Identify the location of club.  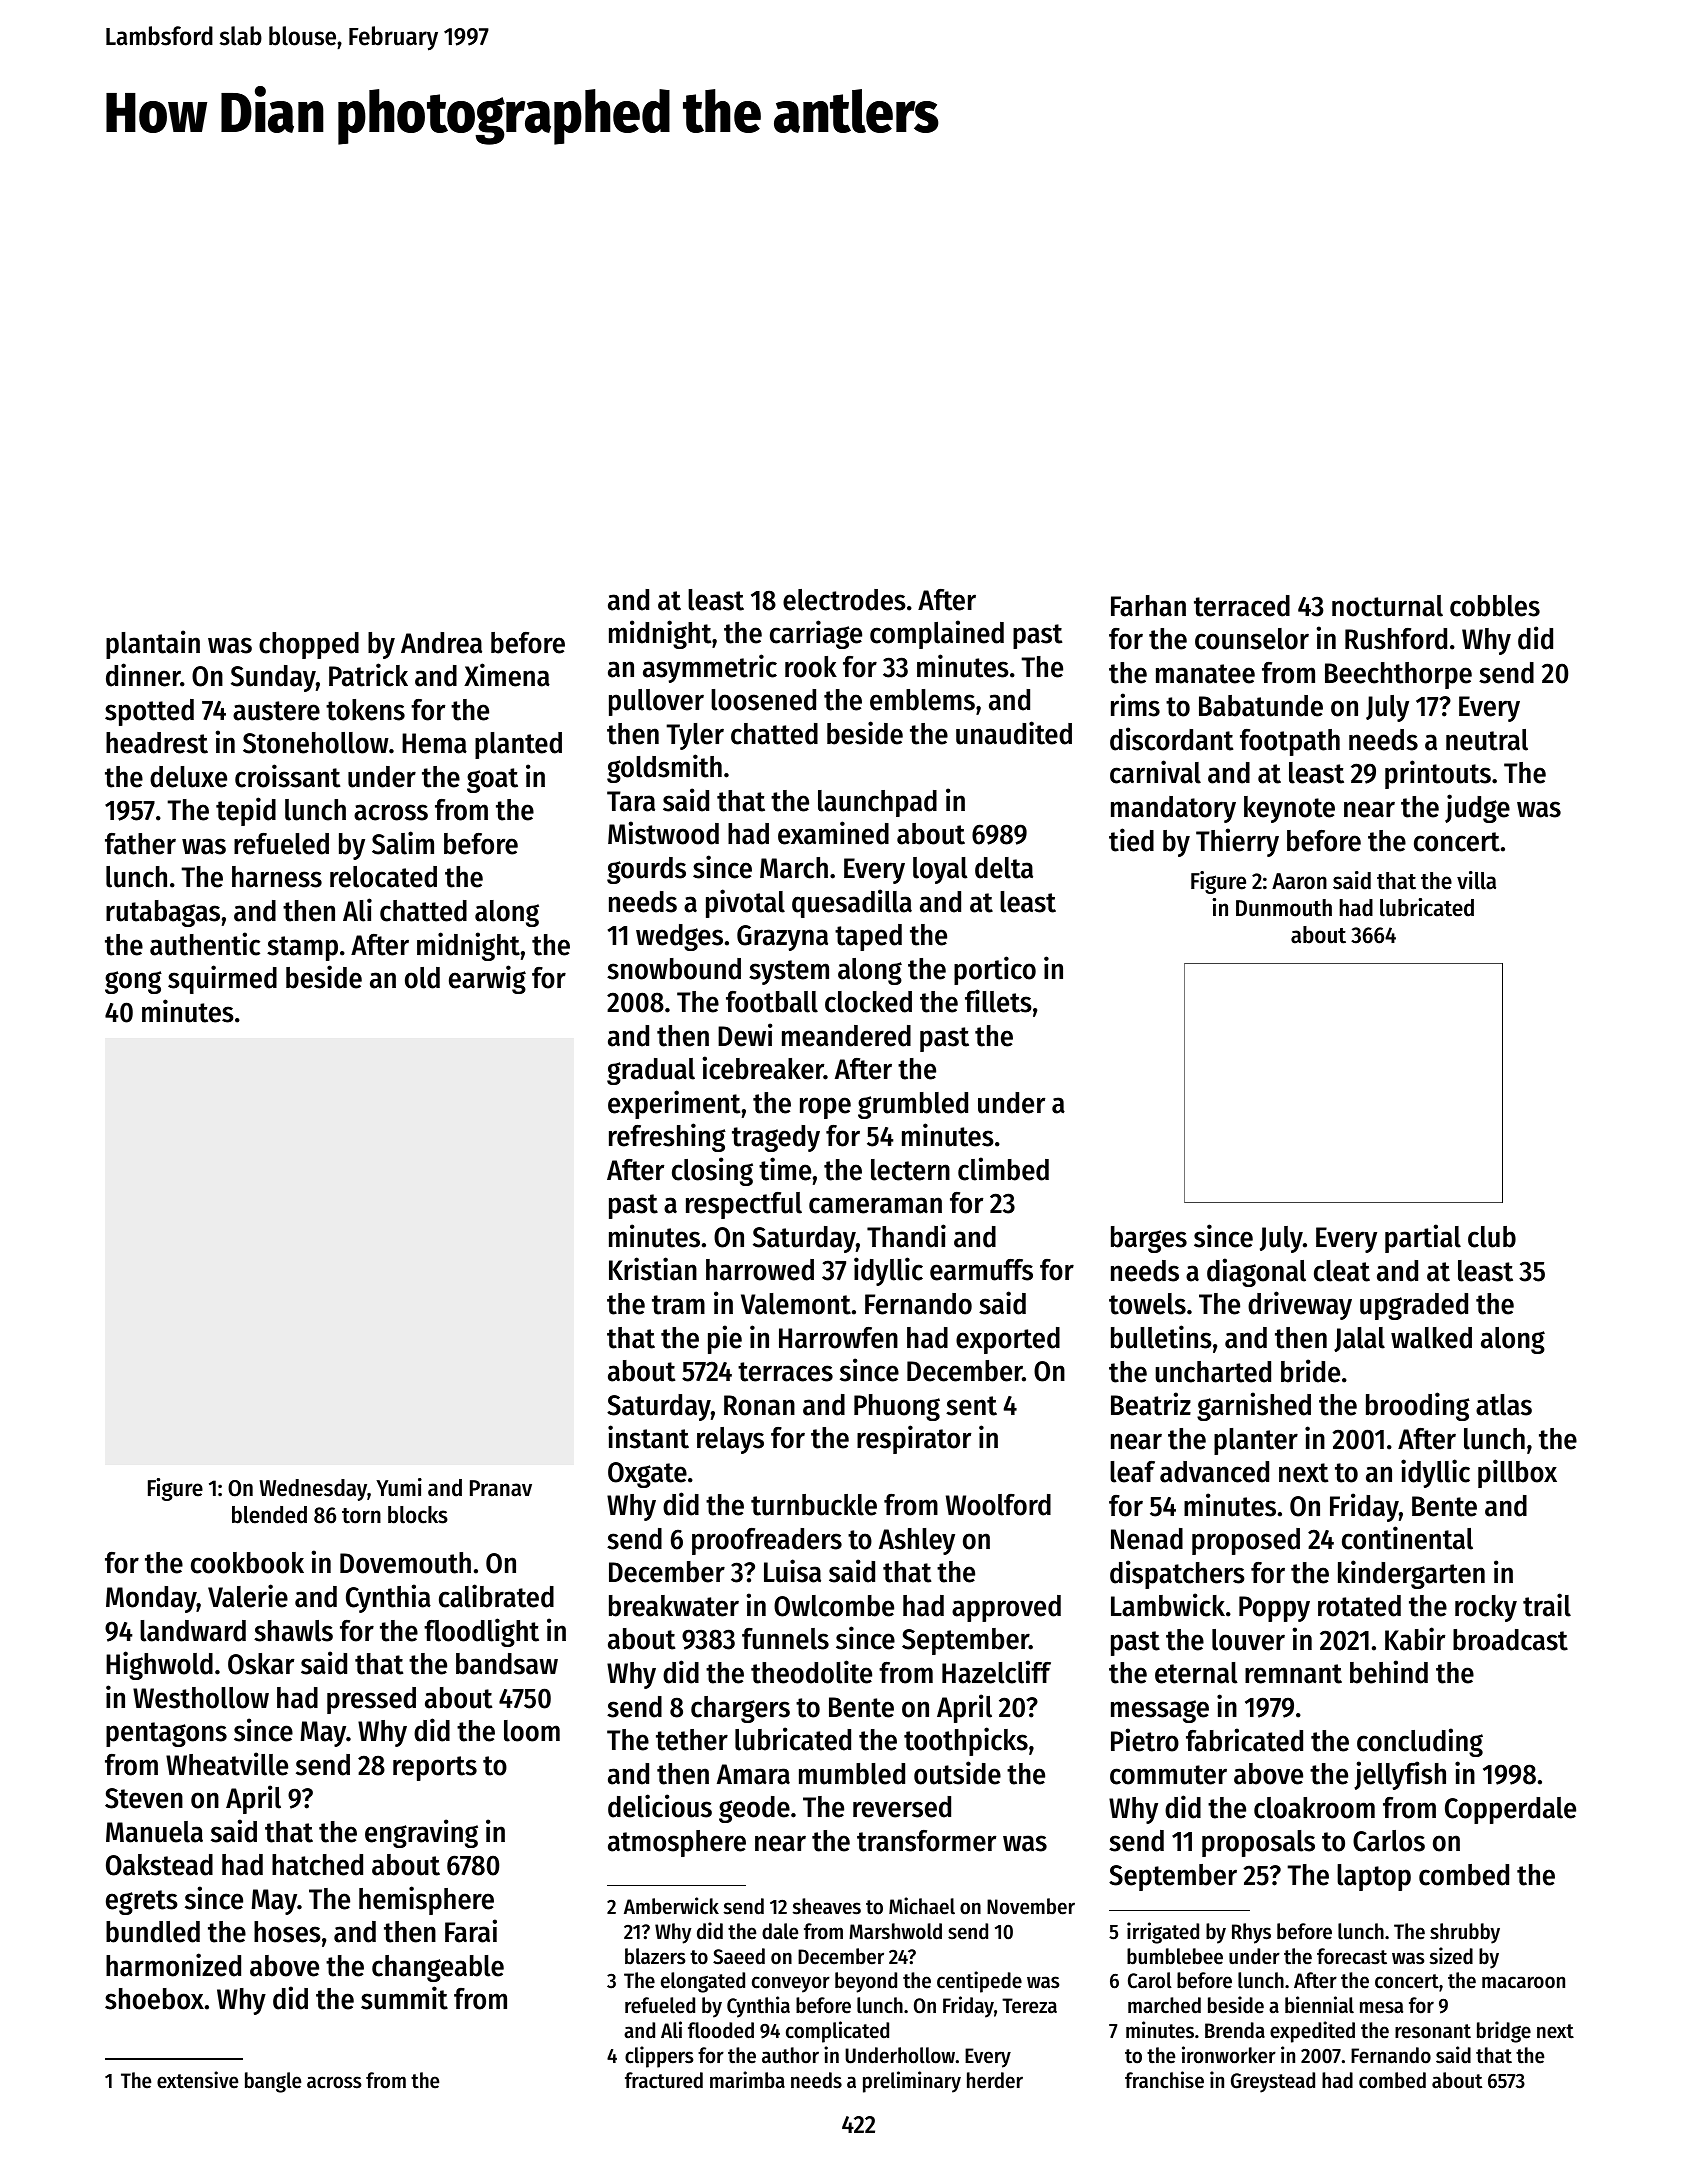
(1492, 1237).
